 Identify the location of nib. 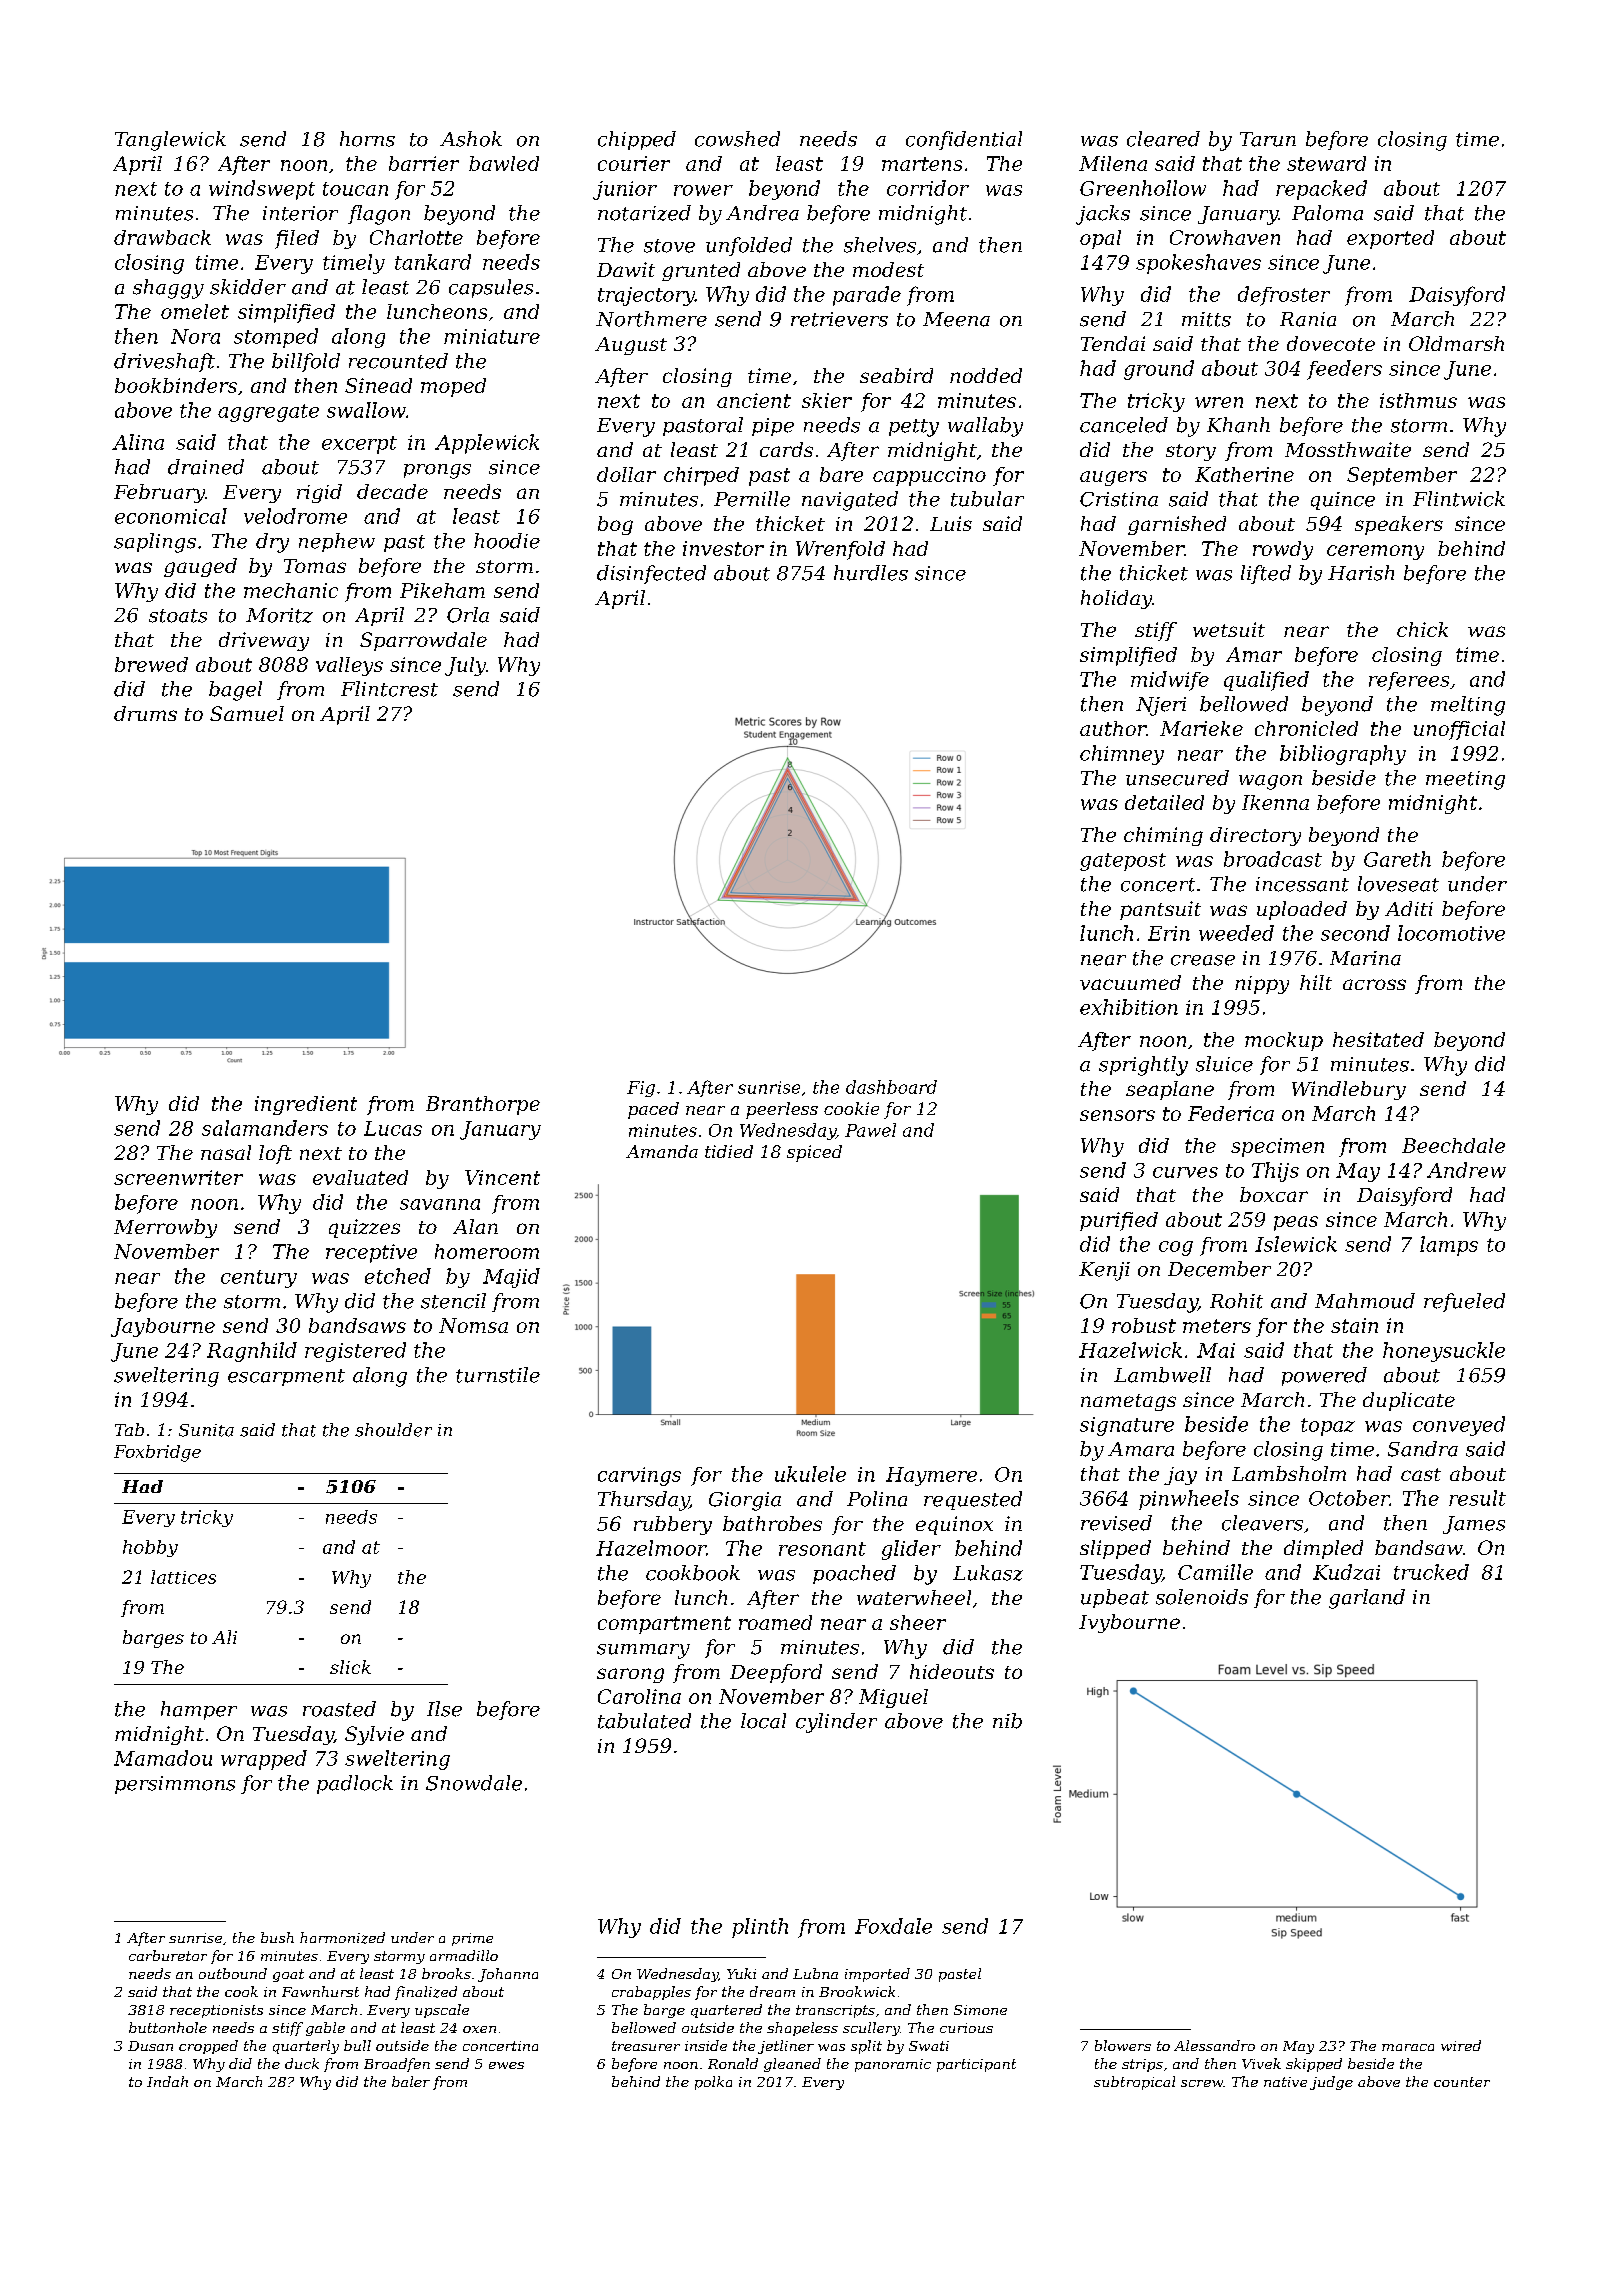
(1007, 1721).
